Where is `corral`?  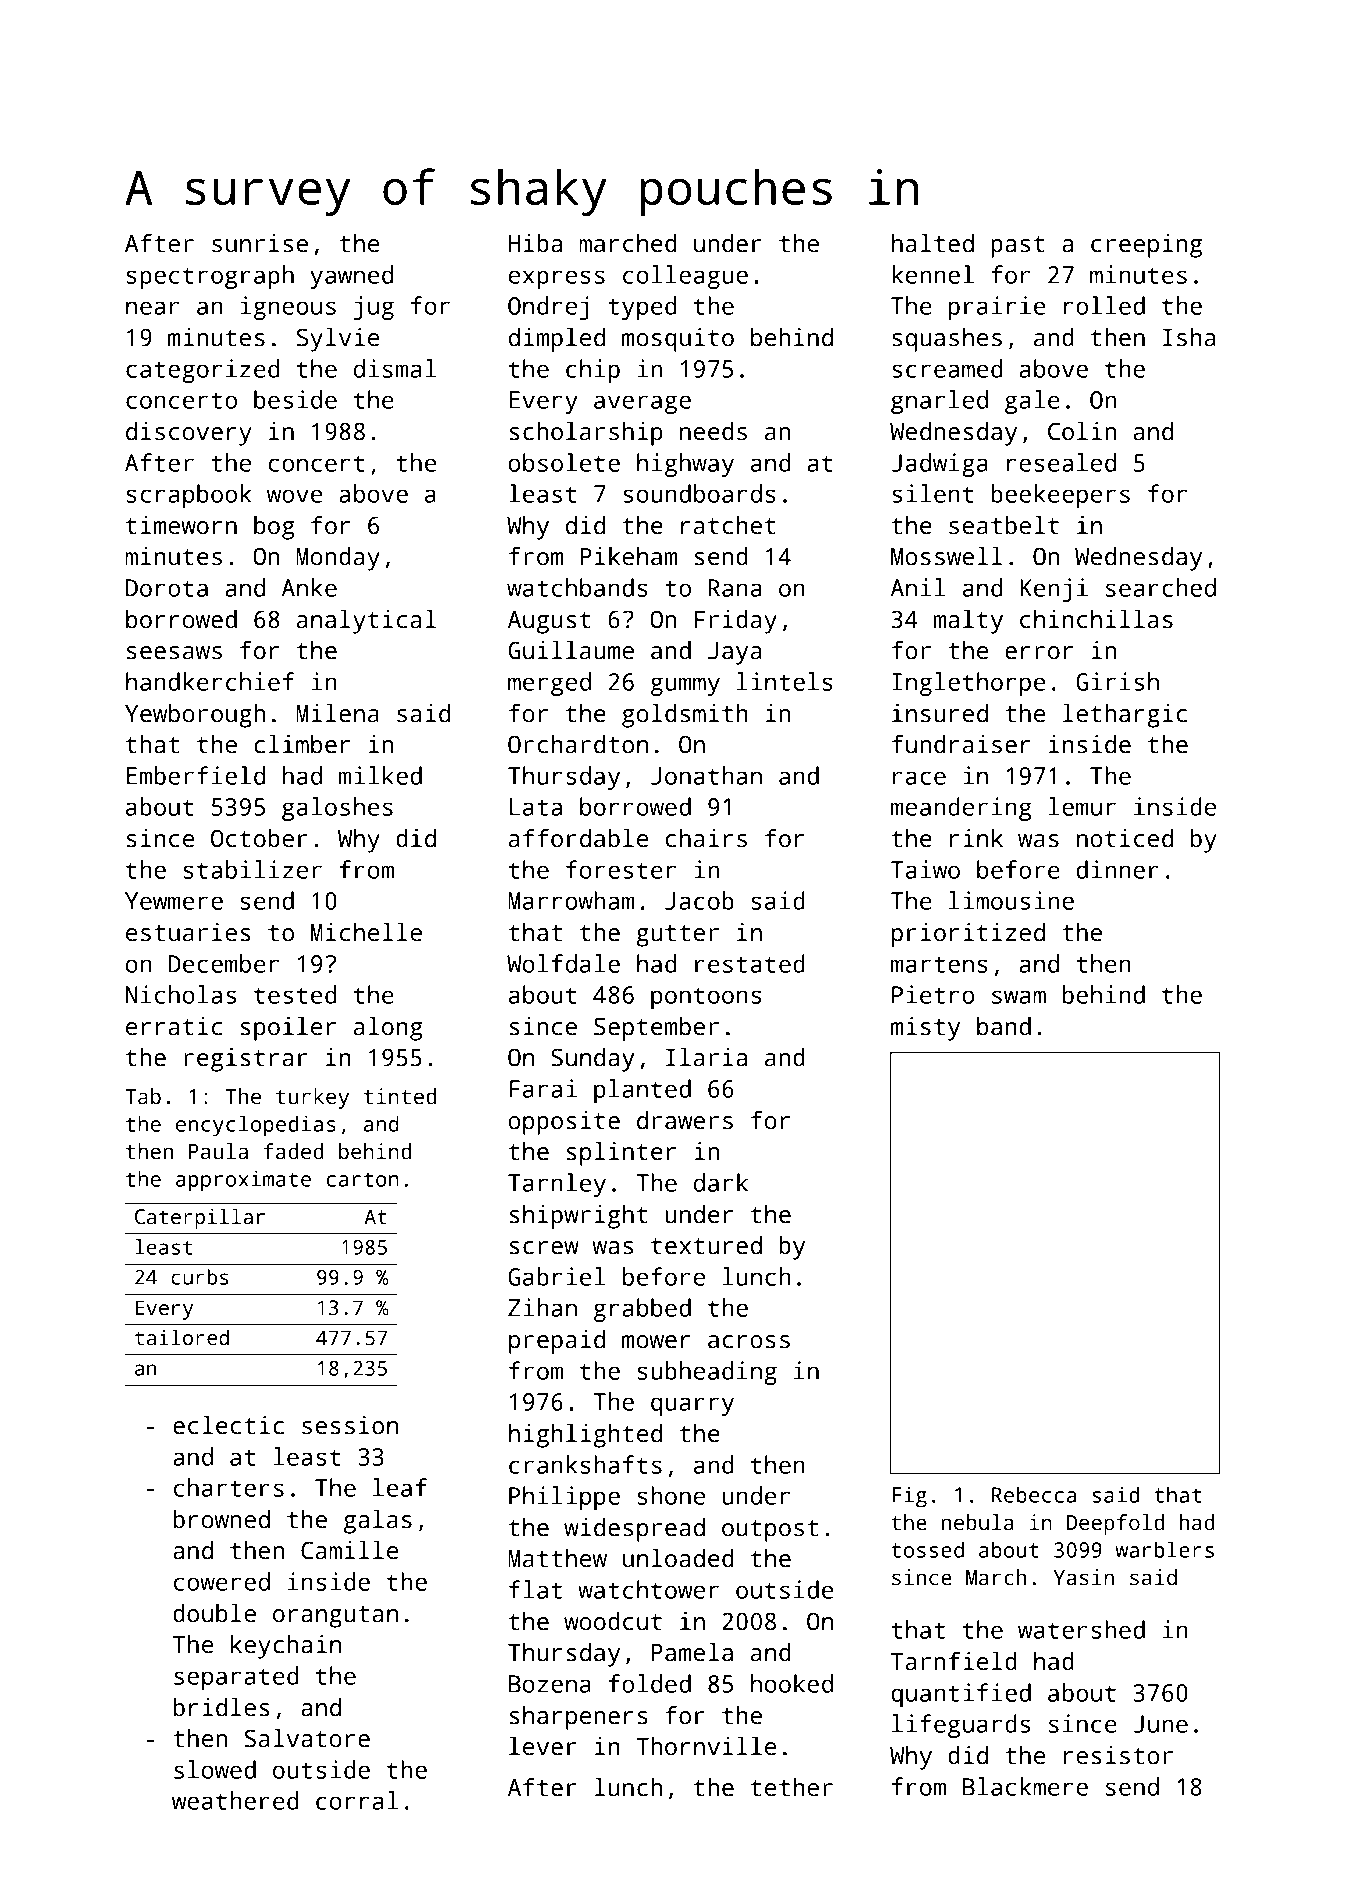
corral is located at coordinates (357, 1800).
